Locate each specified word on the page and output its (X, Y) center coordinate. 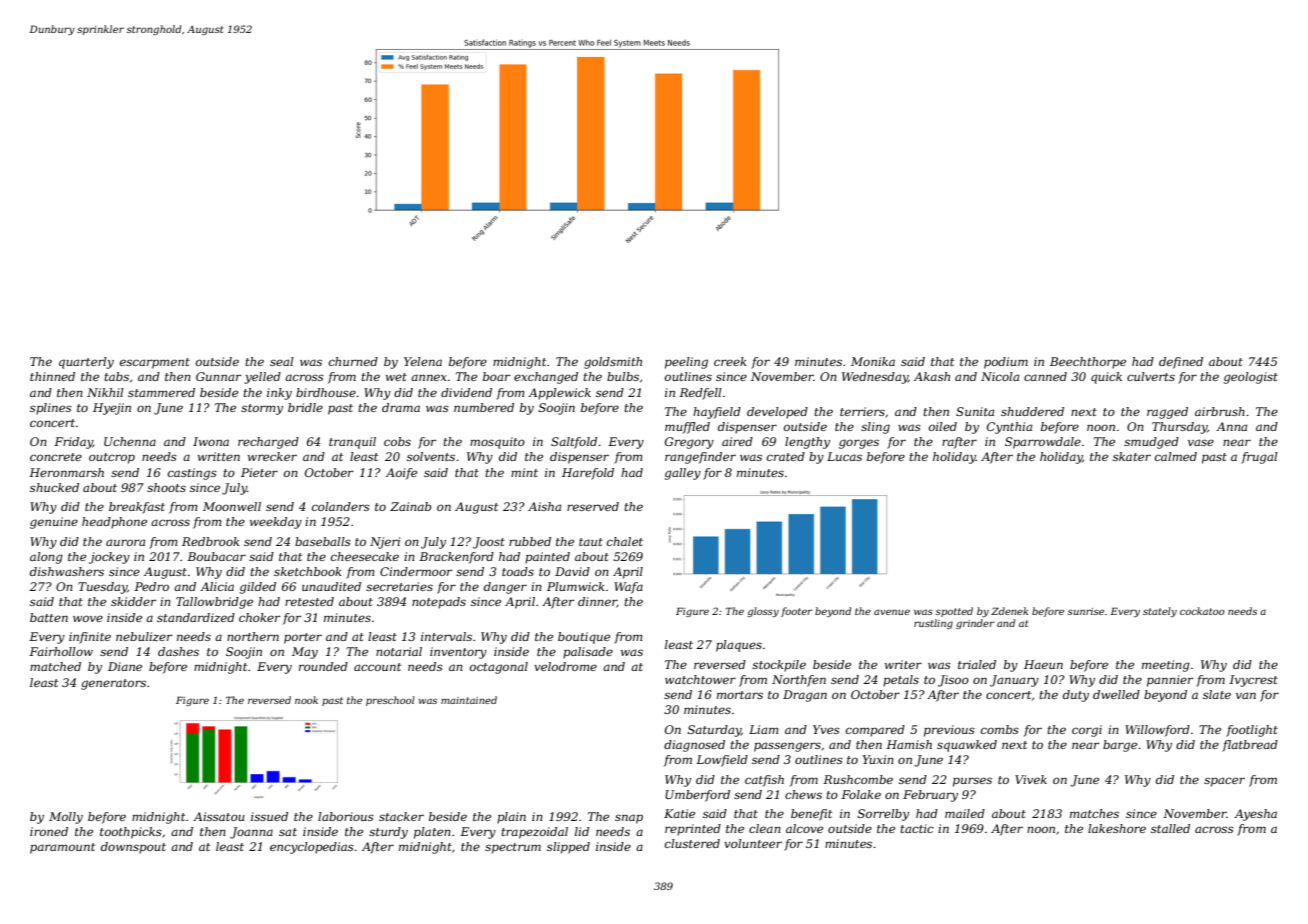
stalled (1170, 828)
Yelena (423, 361)
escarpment (155, 363)
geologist (1251, 378)
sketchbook (308, 571)
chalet (625, 541)
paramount (62, 848)
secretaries (399, 586)
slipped (568, 848)
